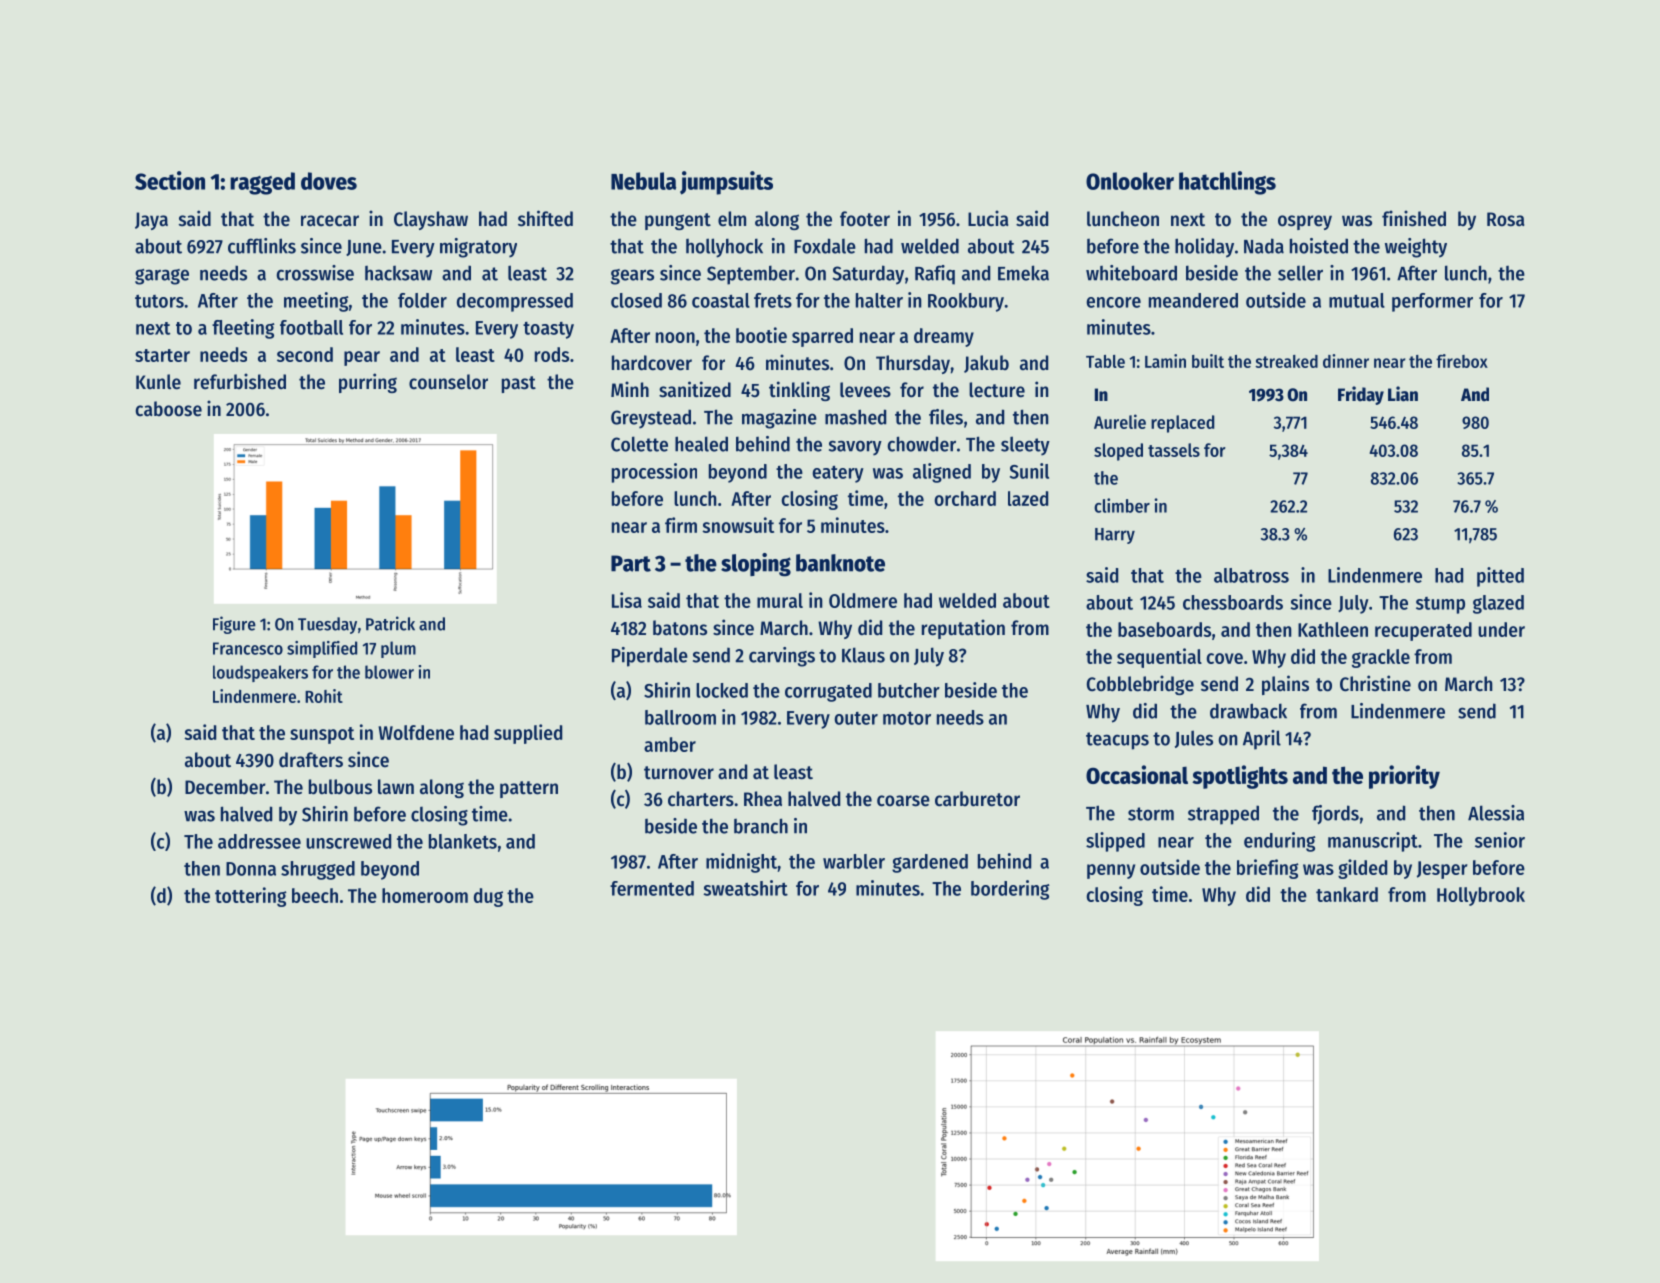 The width and height of the document is (1660, 1283). What do you see at coordinates (396, 787) in the document?
I see `lawn` at bounding box center [396, 787].
